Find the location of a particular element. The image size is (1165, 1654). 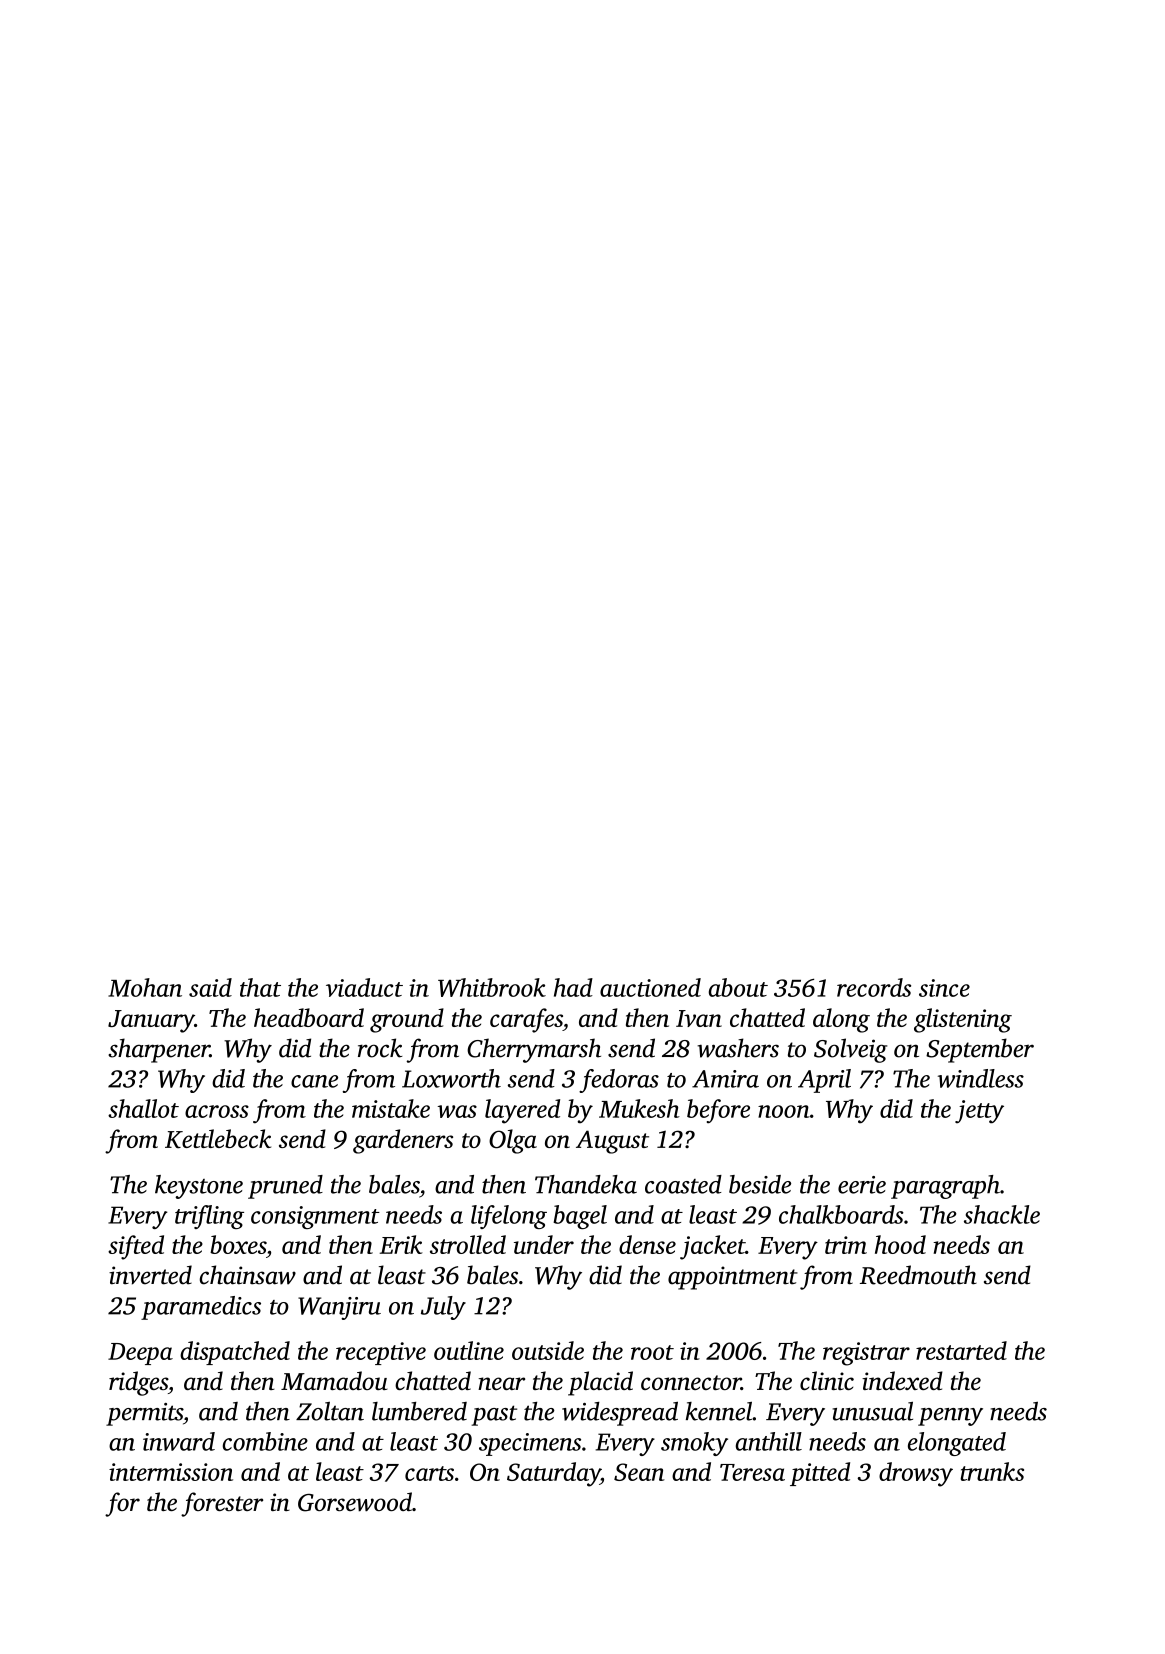

Sean is located at coordinates (639, 1472).
